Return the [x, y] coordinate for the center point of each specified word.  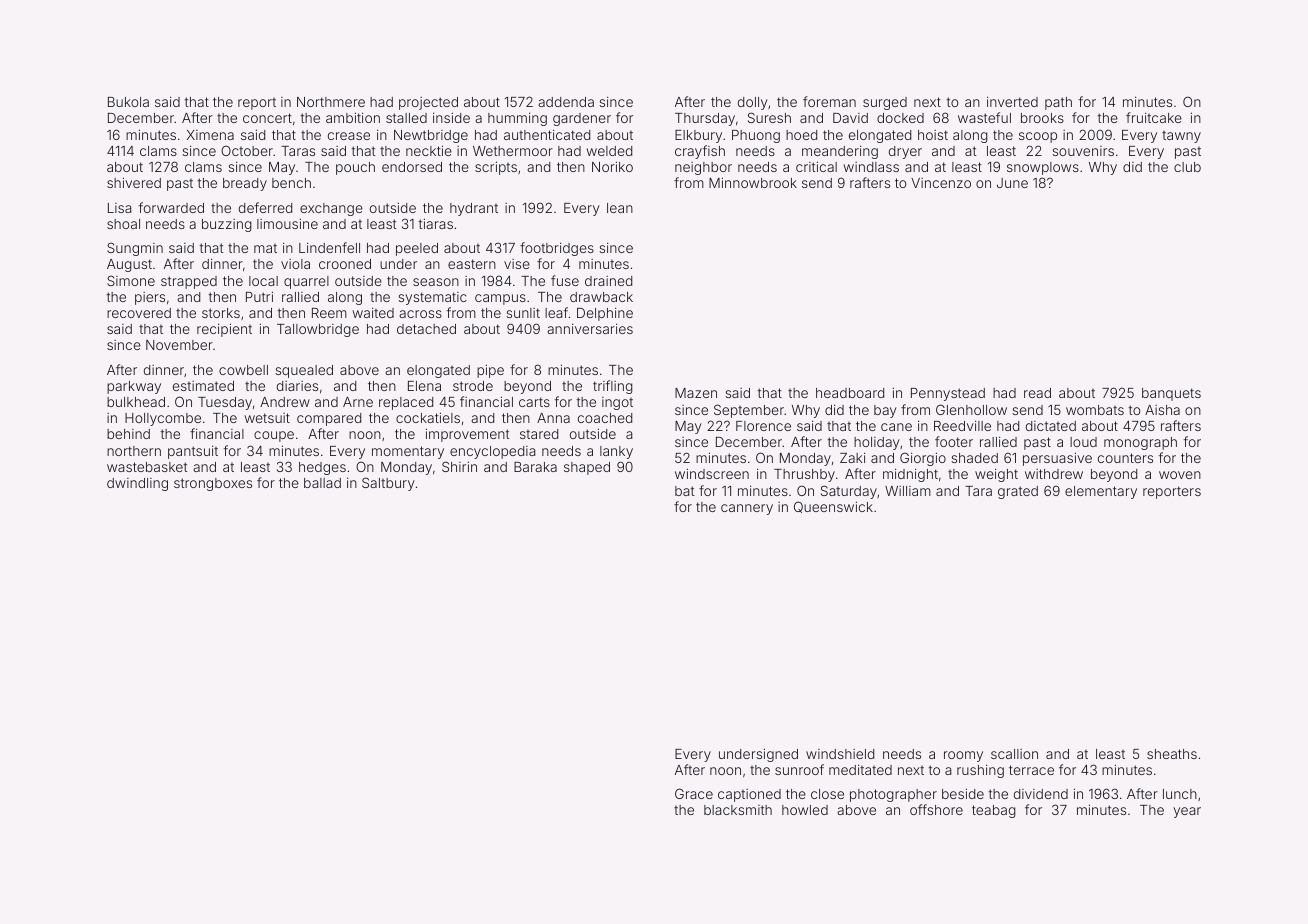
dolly [753, 103]
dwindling [137, 484]
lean [620, 208]
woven [1180, 475]
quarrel [306, 282]
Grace [694, 793]
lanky [616, 452]
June [1012, 183]
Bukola [128, 102]
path [1058, 103]
